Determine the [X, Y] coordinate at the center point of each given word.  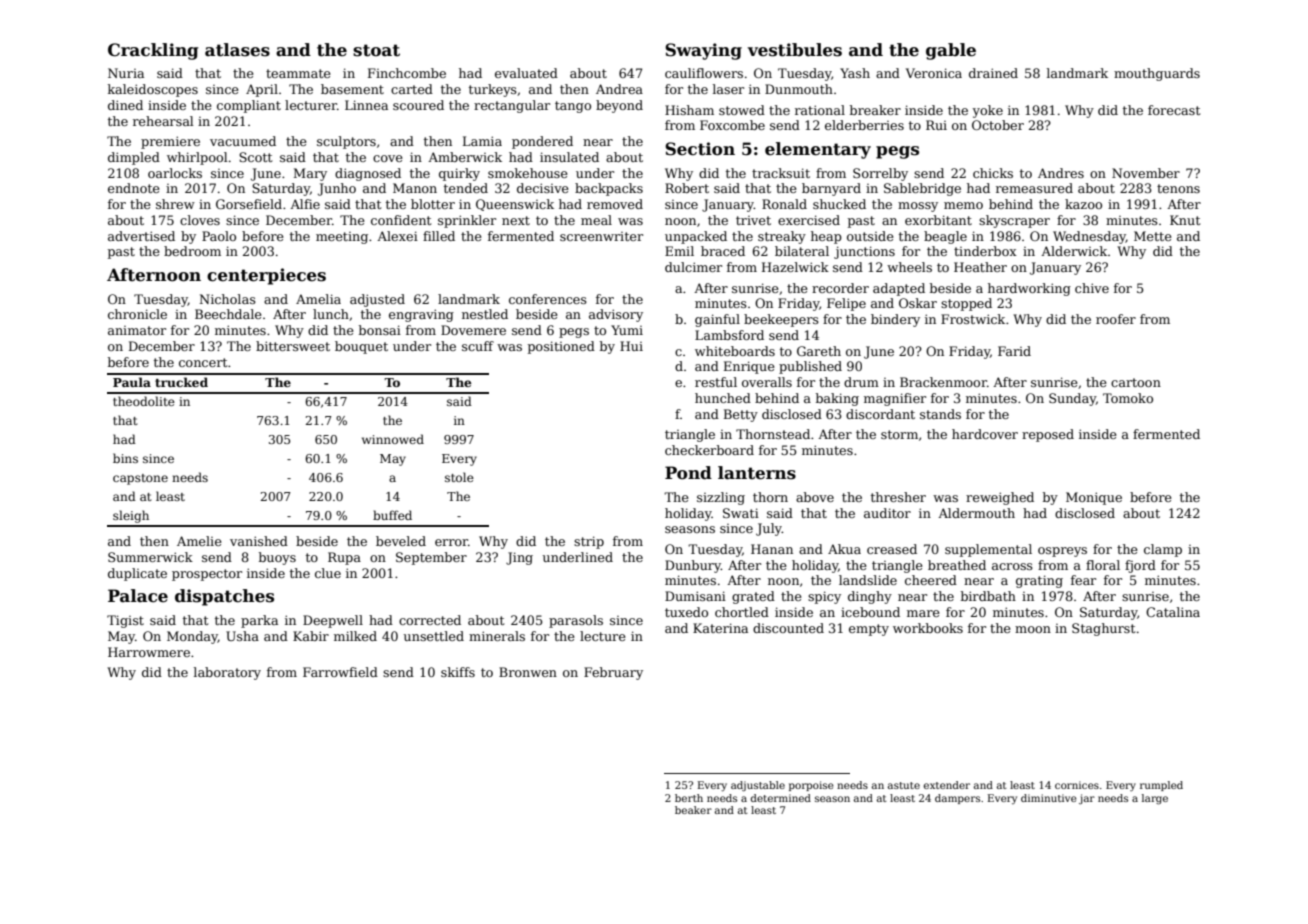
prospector [207, 575]
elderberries [864, 125]
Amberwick [465, 157]
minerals [497, 636]
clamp [1163, 550]
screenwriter [601, 236]
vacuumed [243, 141]
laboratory [227, 673]
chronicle [137, 314]
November [1146, 173]
